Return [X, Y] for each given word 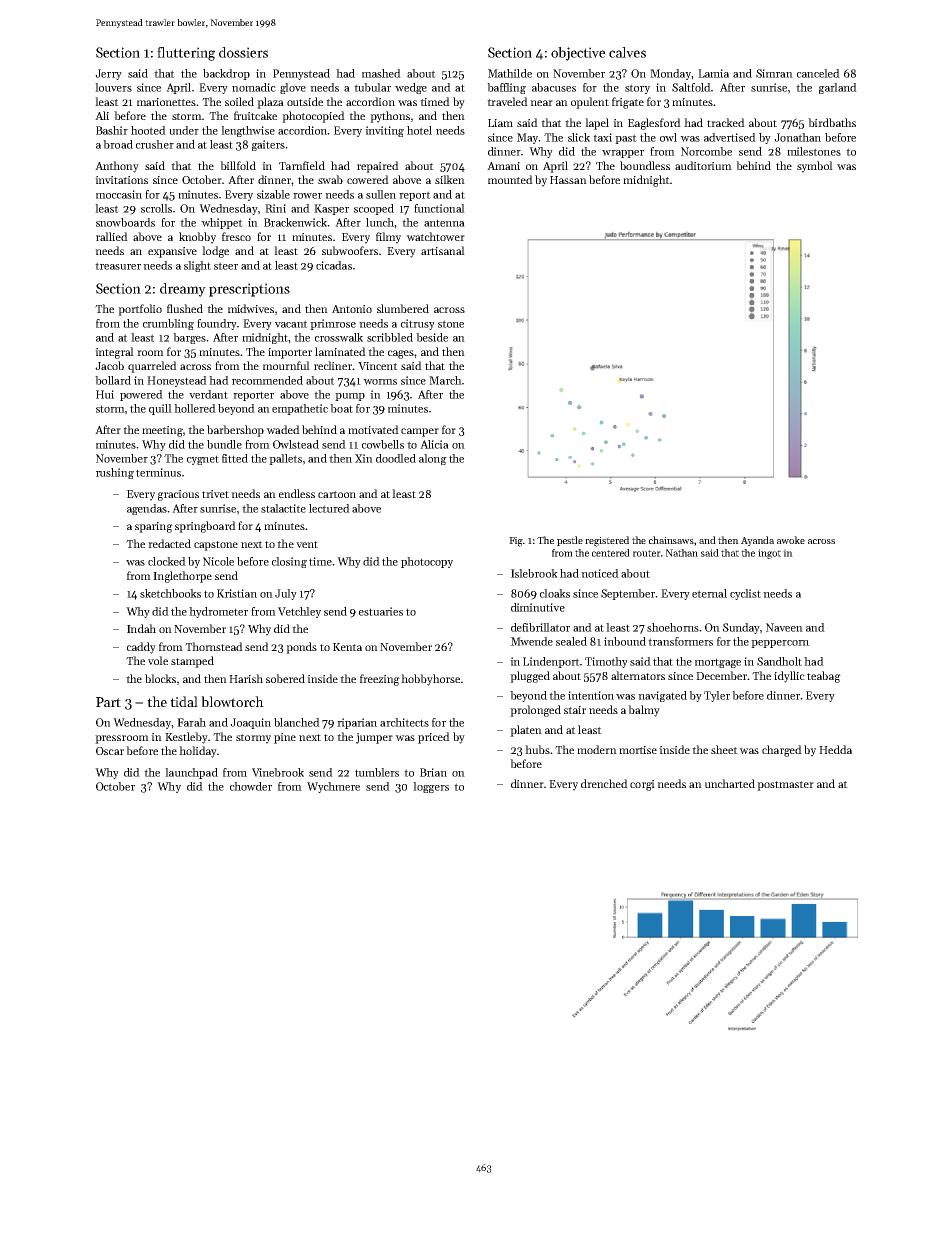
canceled [818, 73]
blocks [160, 678]
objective [578, 54]
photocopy [427, 562]
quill [160, 409]
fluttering [186, 54]
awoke [791, 540]
